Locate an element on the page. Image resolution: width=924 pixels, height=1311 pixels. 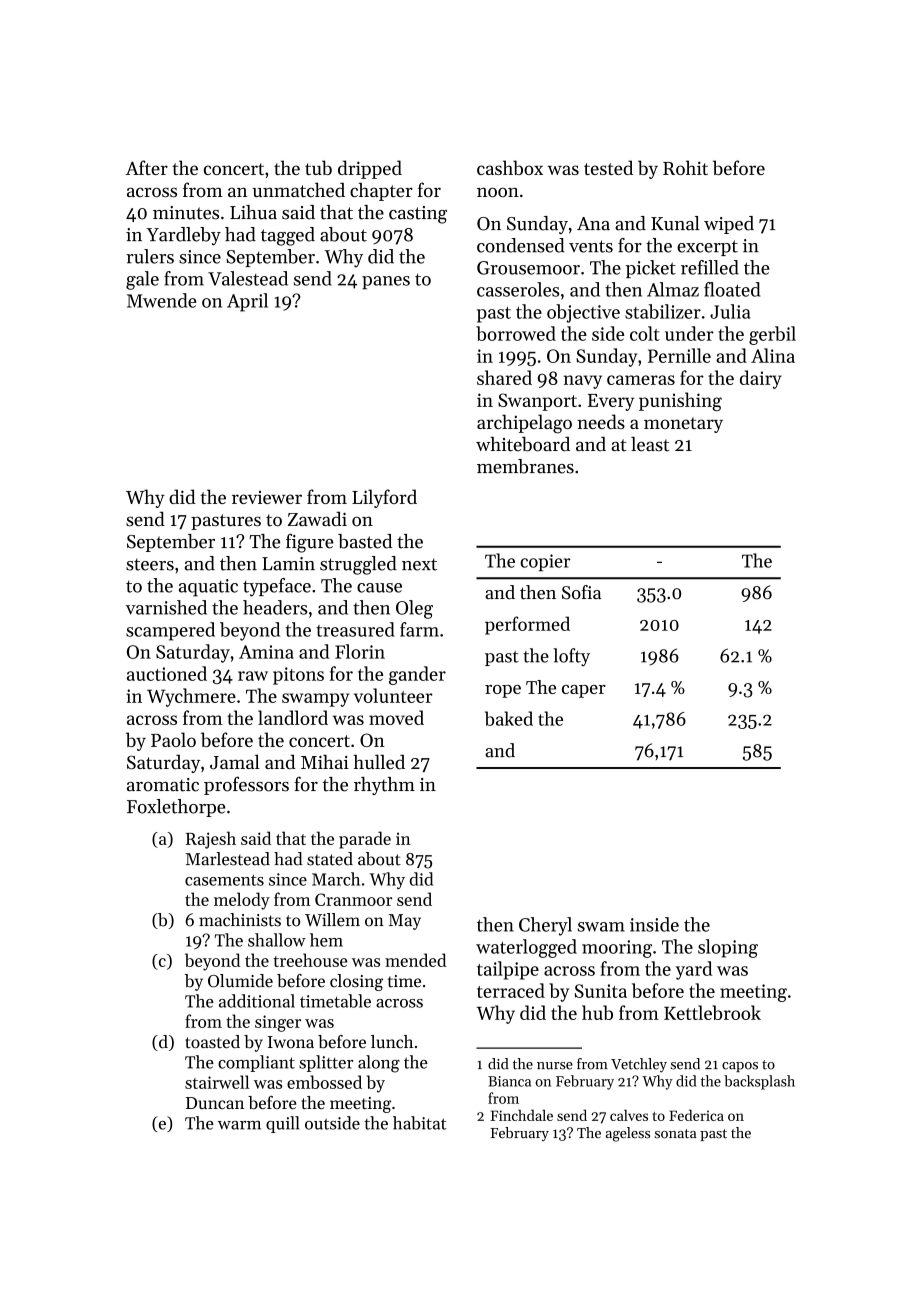
rhythm is located at coordinates (384, 786).
